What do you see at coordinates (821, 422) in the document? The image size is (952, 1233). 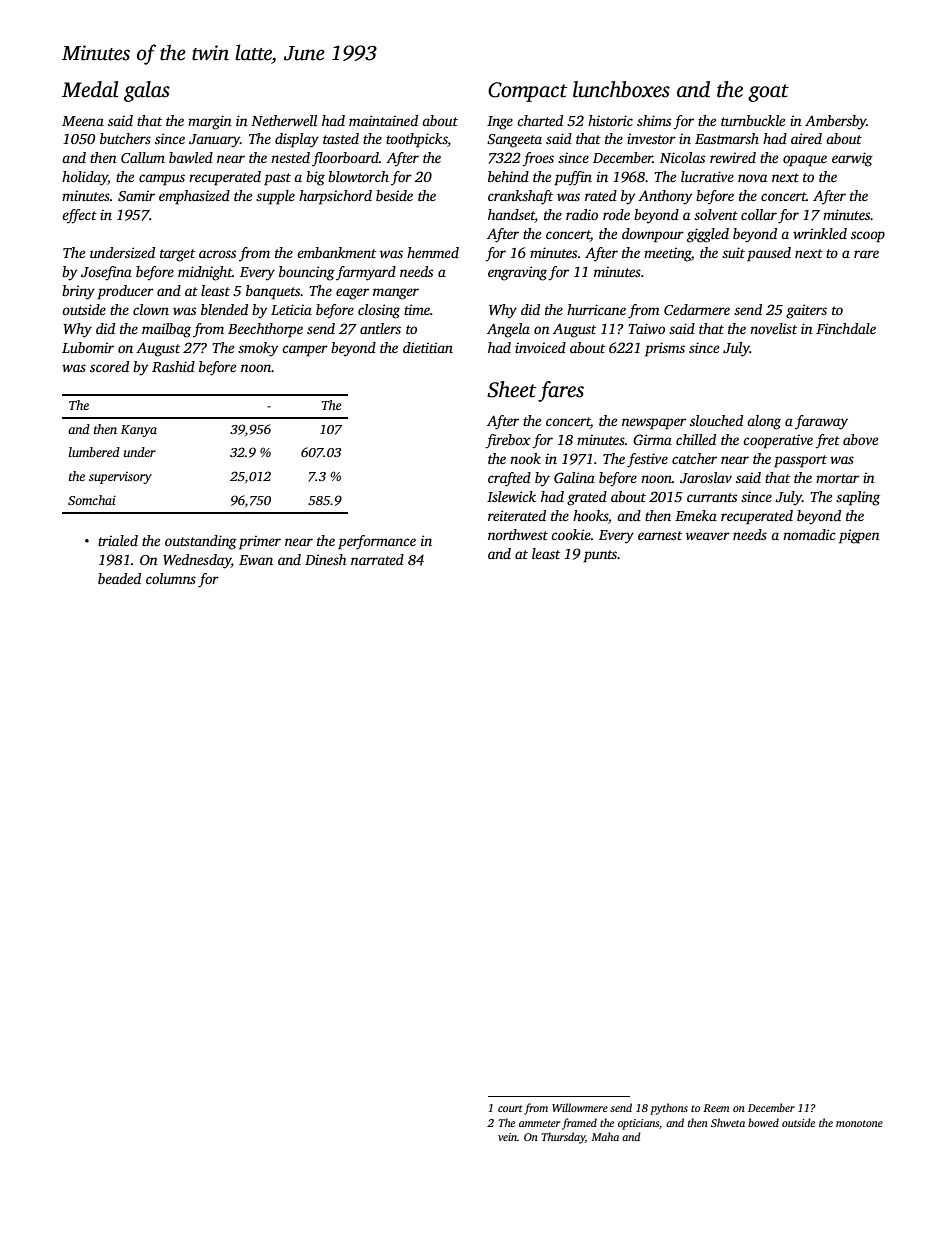 I see `faraway` at bounding box center [821, 422].
